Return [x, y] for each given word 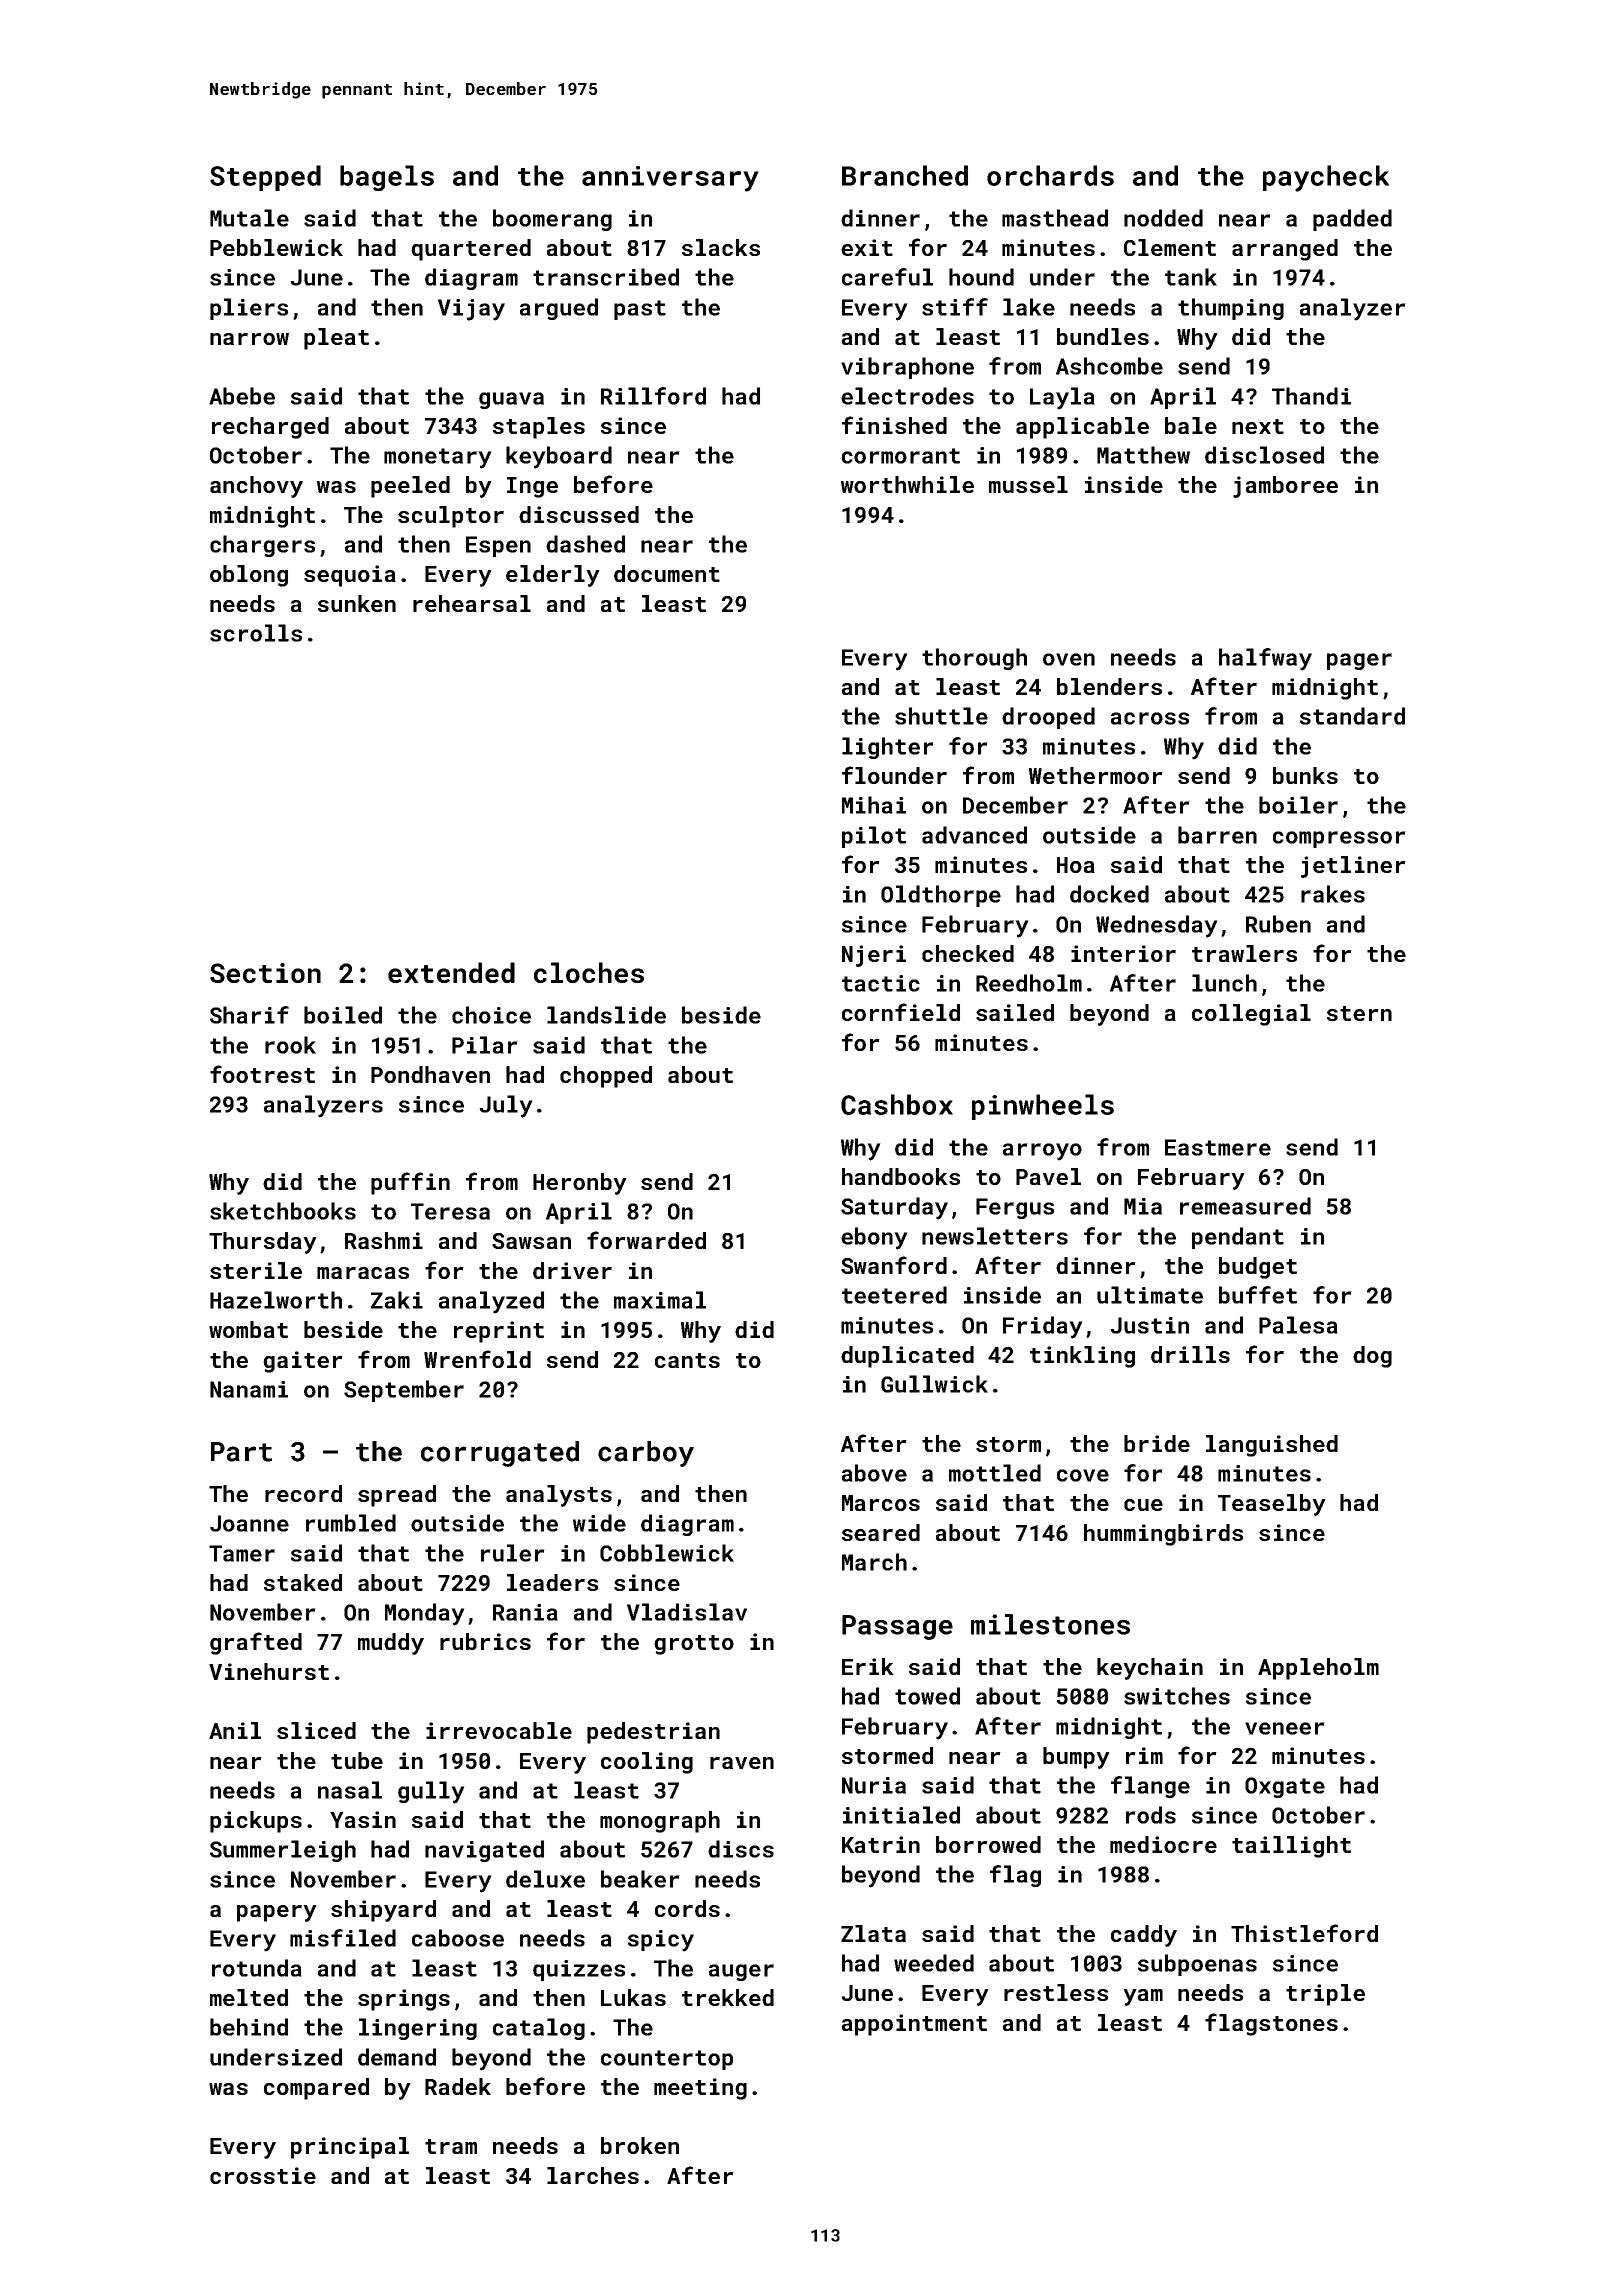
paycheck [1326, 178]
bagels [387, 178]
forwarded [646, 1240]
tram [451, 2146]
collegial [1251, 1015]
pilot [874, 837]
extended [451, 972]
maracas [363, 1273]
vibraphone [907, 368]
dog [1372, 1357]
